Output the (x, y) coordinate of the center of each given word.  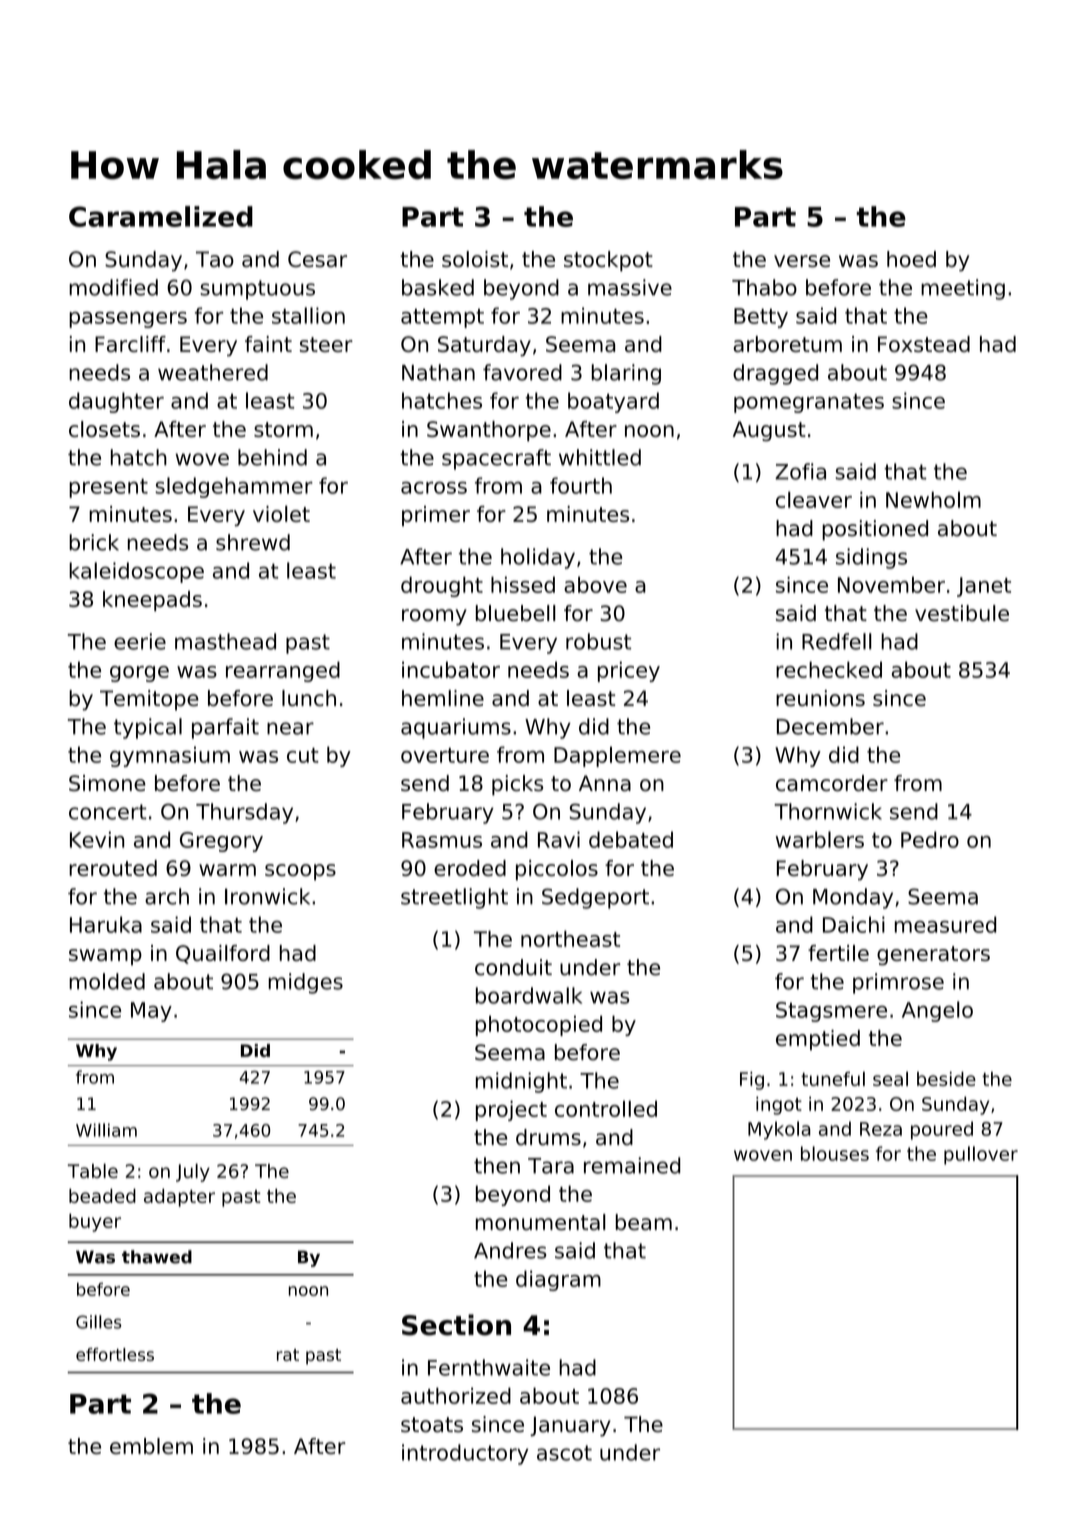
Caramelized (161, 216)
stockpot (608, 261)
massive (630, 287)
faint (268, 344)
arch (167, 896)
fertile (838, 953)
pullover (981, 1155)
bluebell (515, 613)
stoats (432, 1425)
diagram (558, 1280)
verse (802, 261)
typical (148, 728)
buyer (95, 1222)
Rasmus (442, 840)
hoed (911, 259)
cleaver (814, 499)
